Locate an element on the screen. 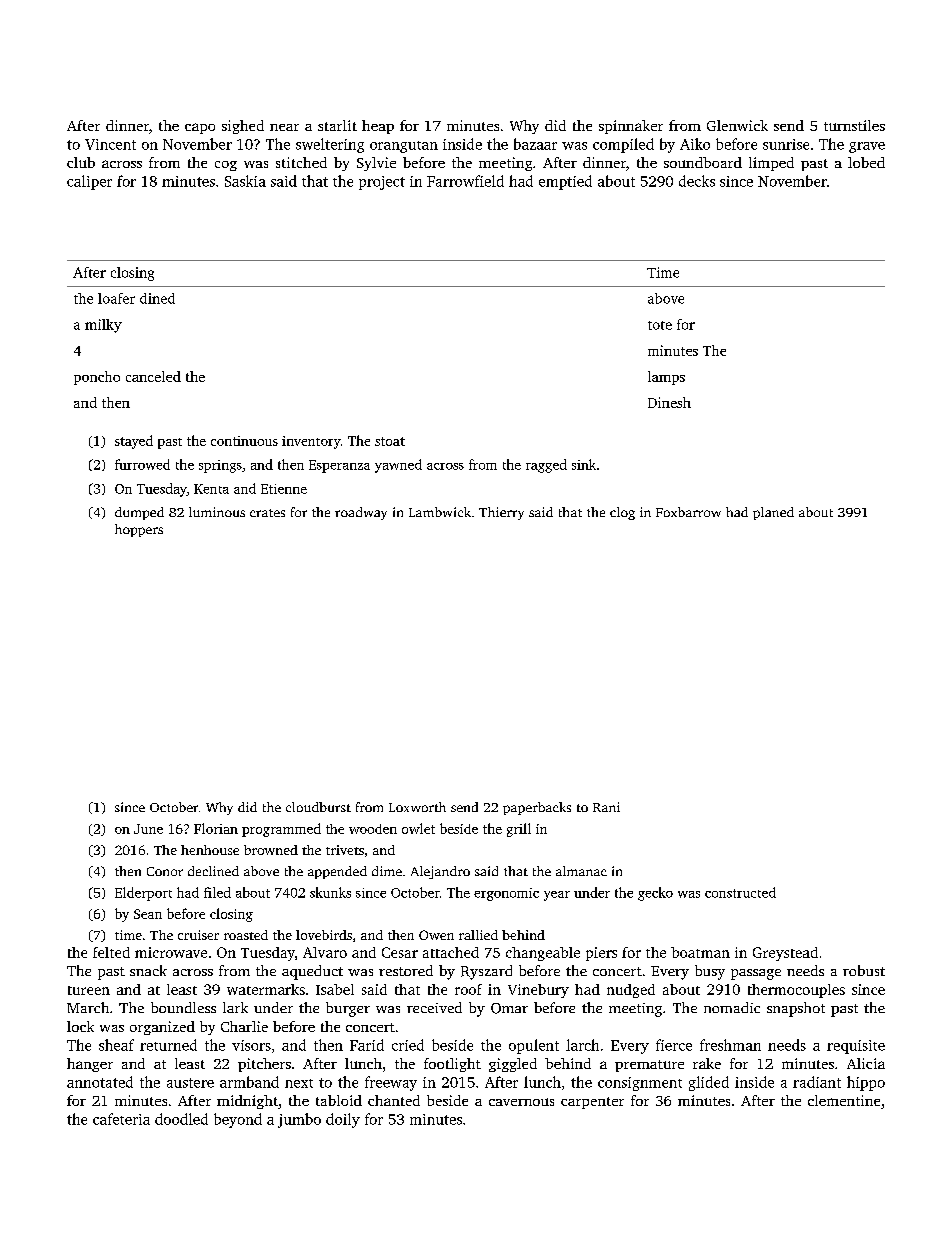 This screenshot has width=952, height=1233. orangutan is located at coordinates (404, 147).
